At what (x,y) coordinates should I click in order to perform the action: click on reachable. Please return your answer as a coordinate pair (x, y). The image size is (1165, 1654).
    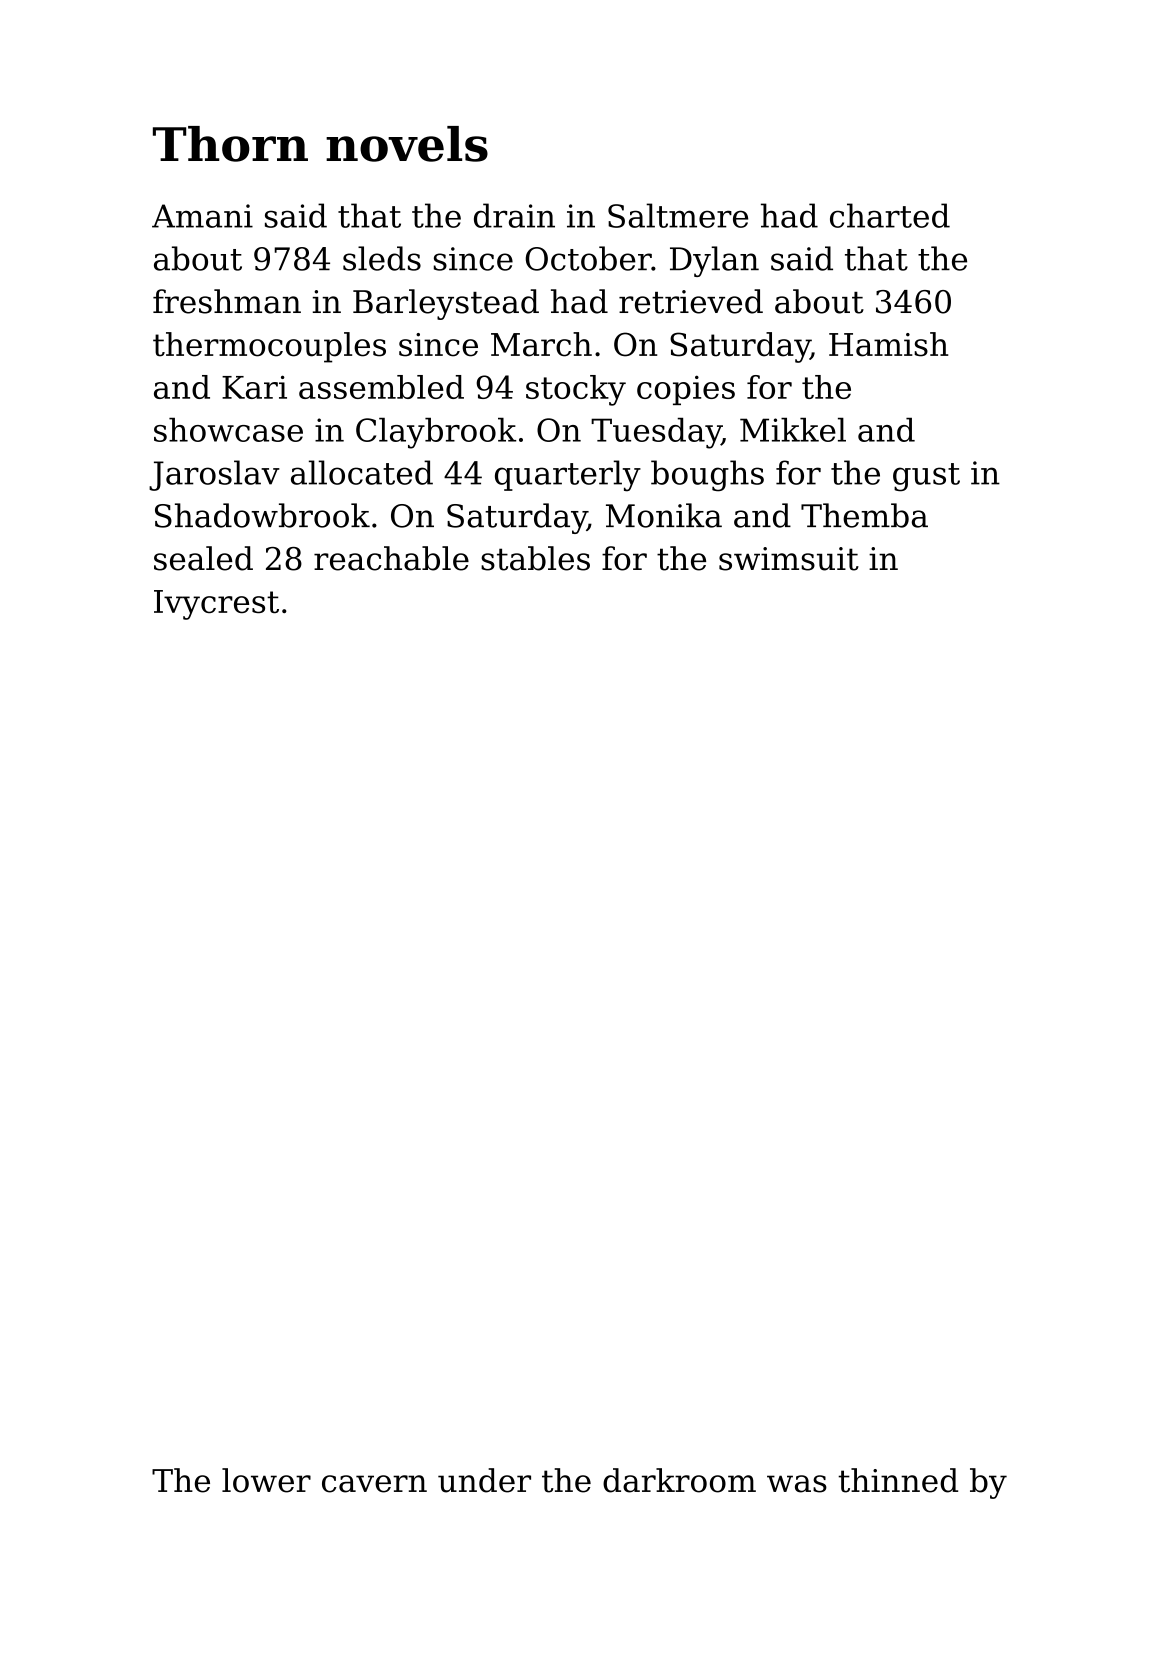
    Looking at the image, I should click on (391, 558).
